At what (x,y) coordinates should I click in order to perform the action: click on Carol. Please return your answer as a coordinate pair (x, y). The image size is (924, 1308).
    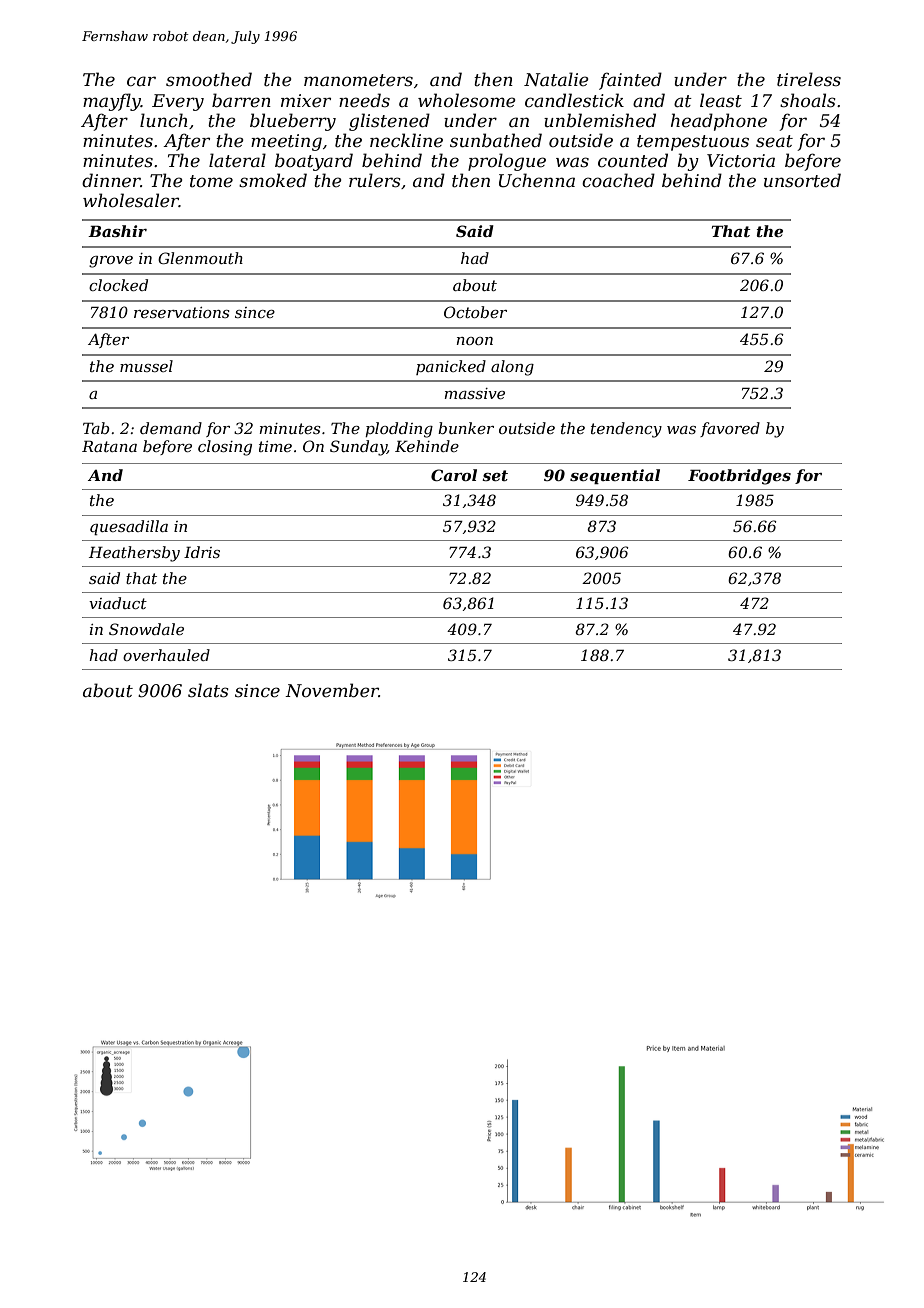
    Looking at the image, I should click on (454, 475).
